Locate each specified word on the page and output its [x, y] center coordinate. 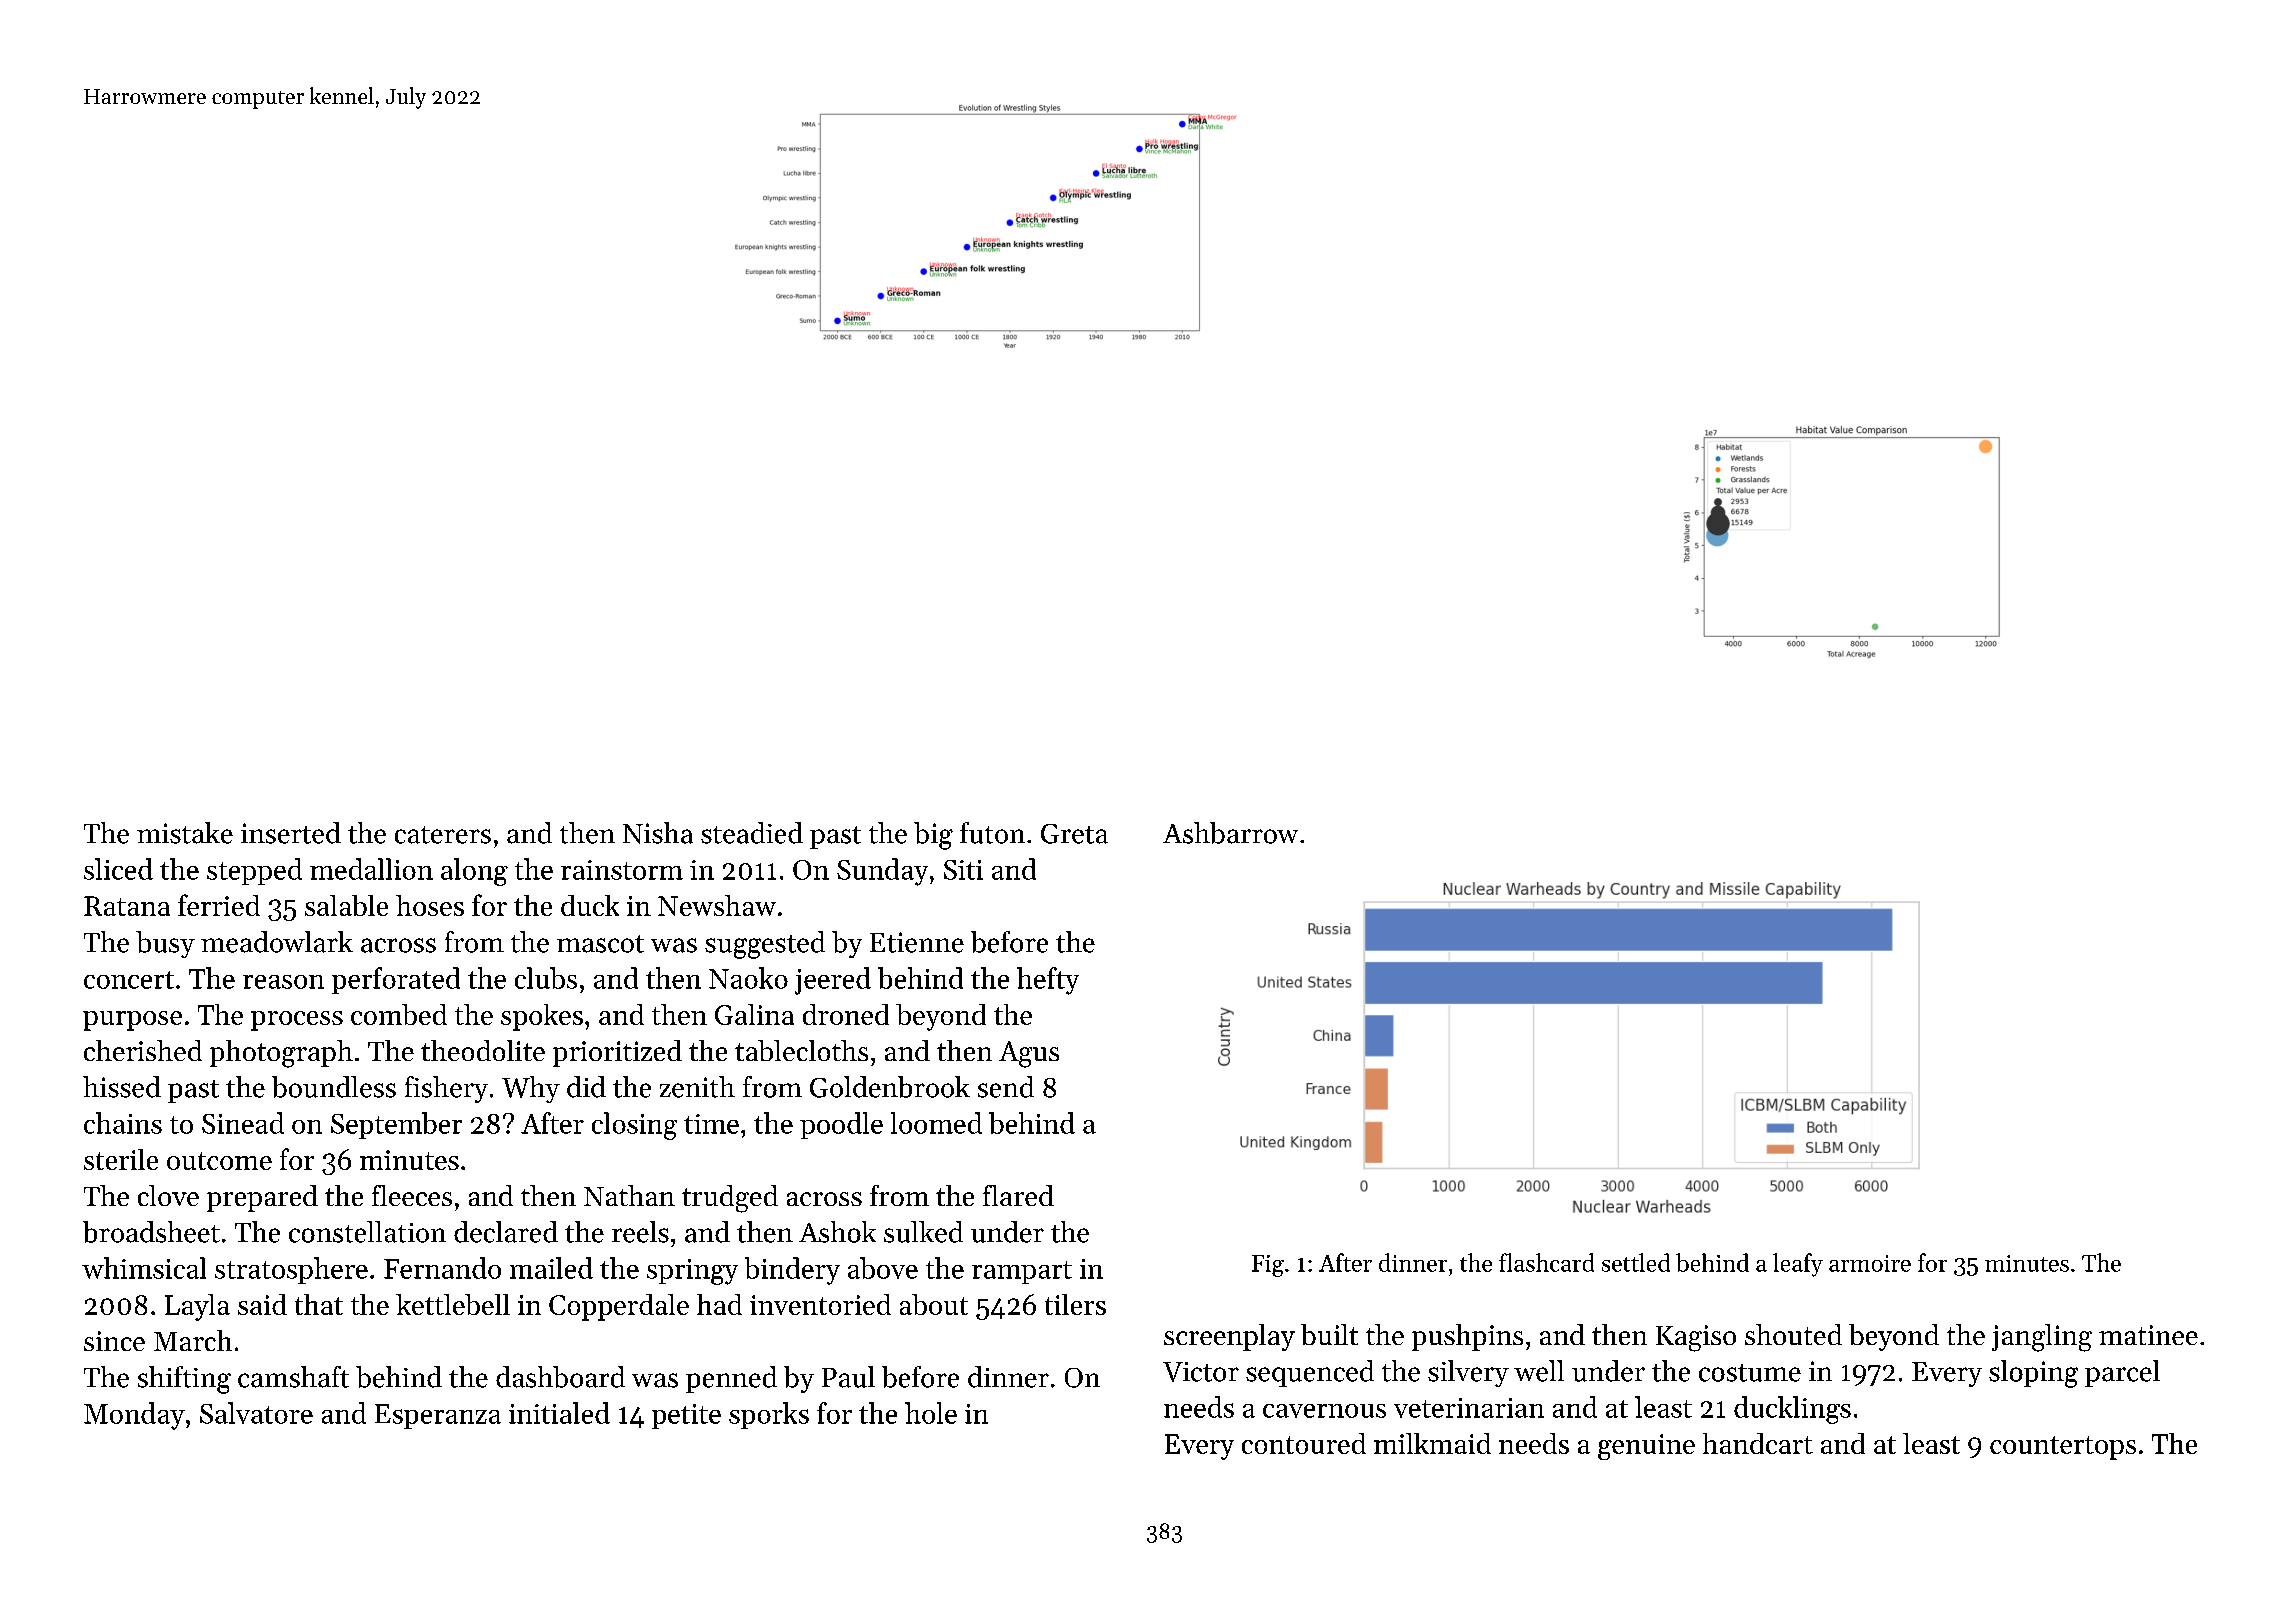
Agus [1029, 1054]
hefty [1048, 981]
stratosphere [291, 1270]
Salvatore [256, 1413]
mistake [185, 833]
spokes [542, 1017]
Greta [1074, 834]
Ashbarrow [1230, 833]
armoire [1870, 1263]
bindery [792, 1271]
